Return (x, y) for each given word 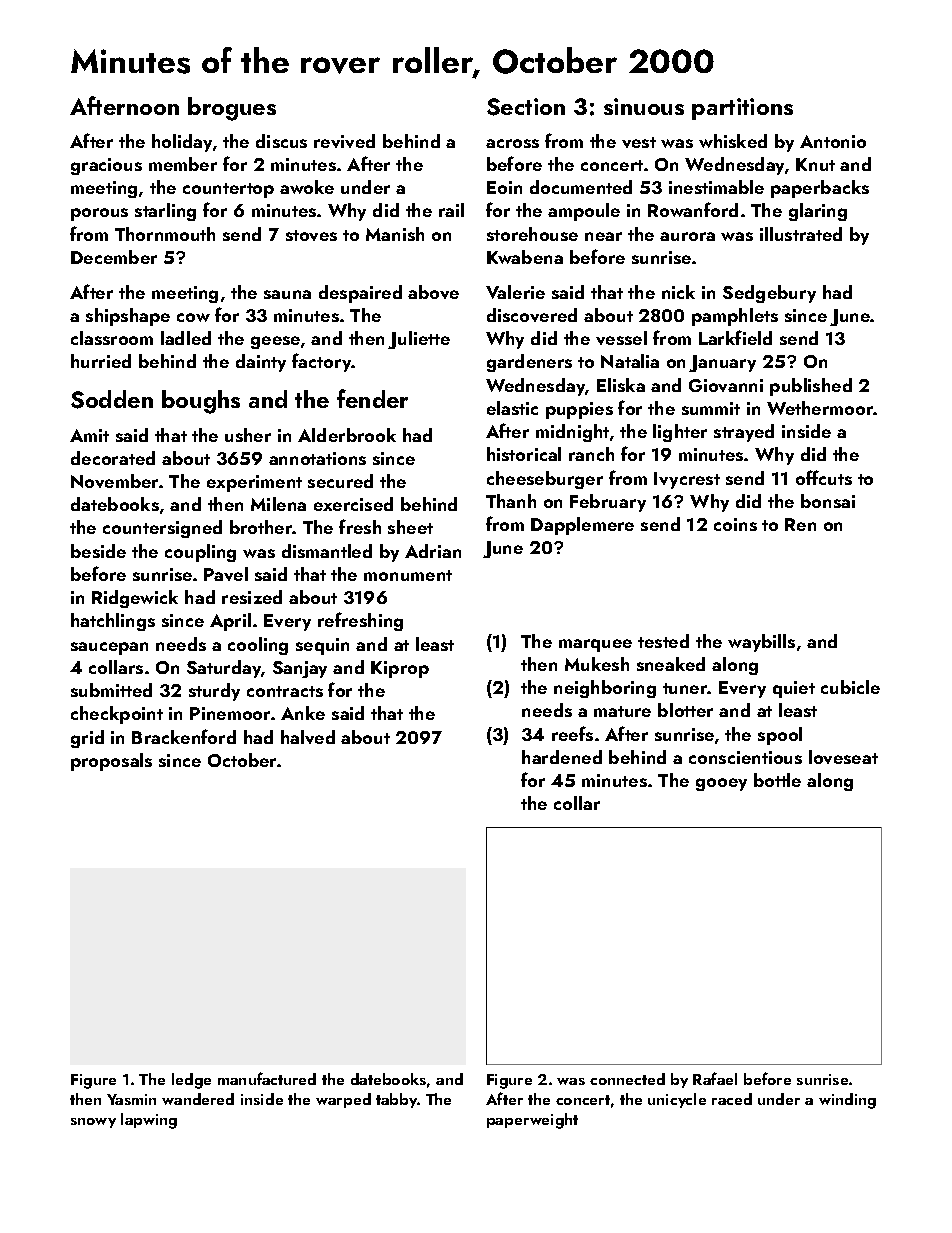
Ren (800, 524)
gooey (721, 784)
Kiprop (400, 669)
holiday (182, 143)
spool (780, 736)
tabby (396, 1100)
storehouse (532, 234)
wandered (198, 1099)
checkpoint (117, 715)
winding (847, 1101)
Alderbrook (347, 435)
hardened (562, 757)
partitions (742, 109)
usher (248, 435)
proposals (111, 762)
